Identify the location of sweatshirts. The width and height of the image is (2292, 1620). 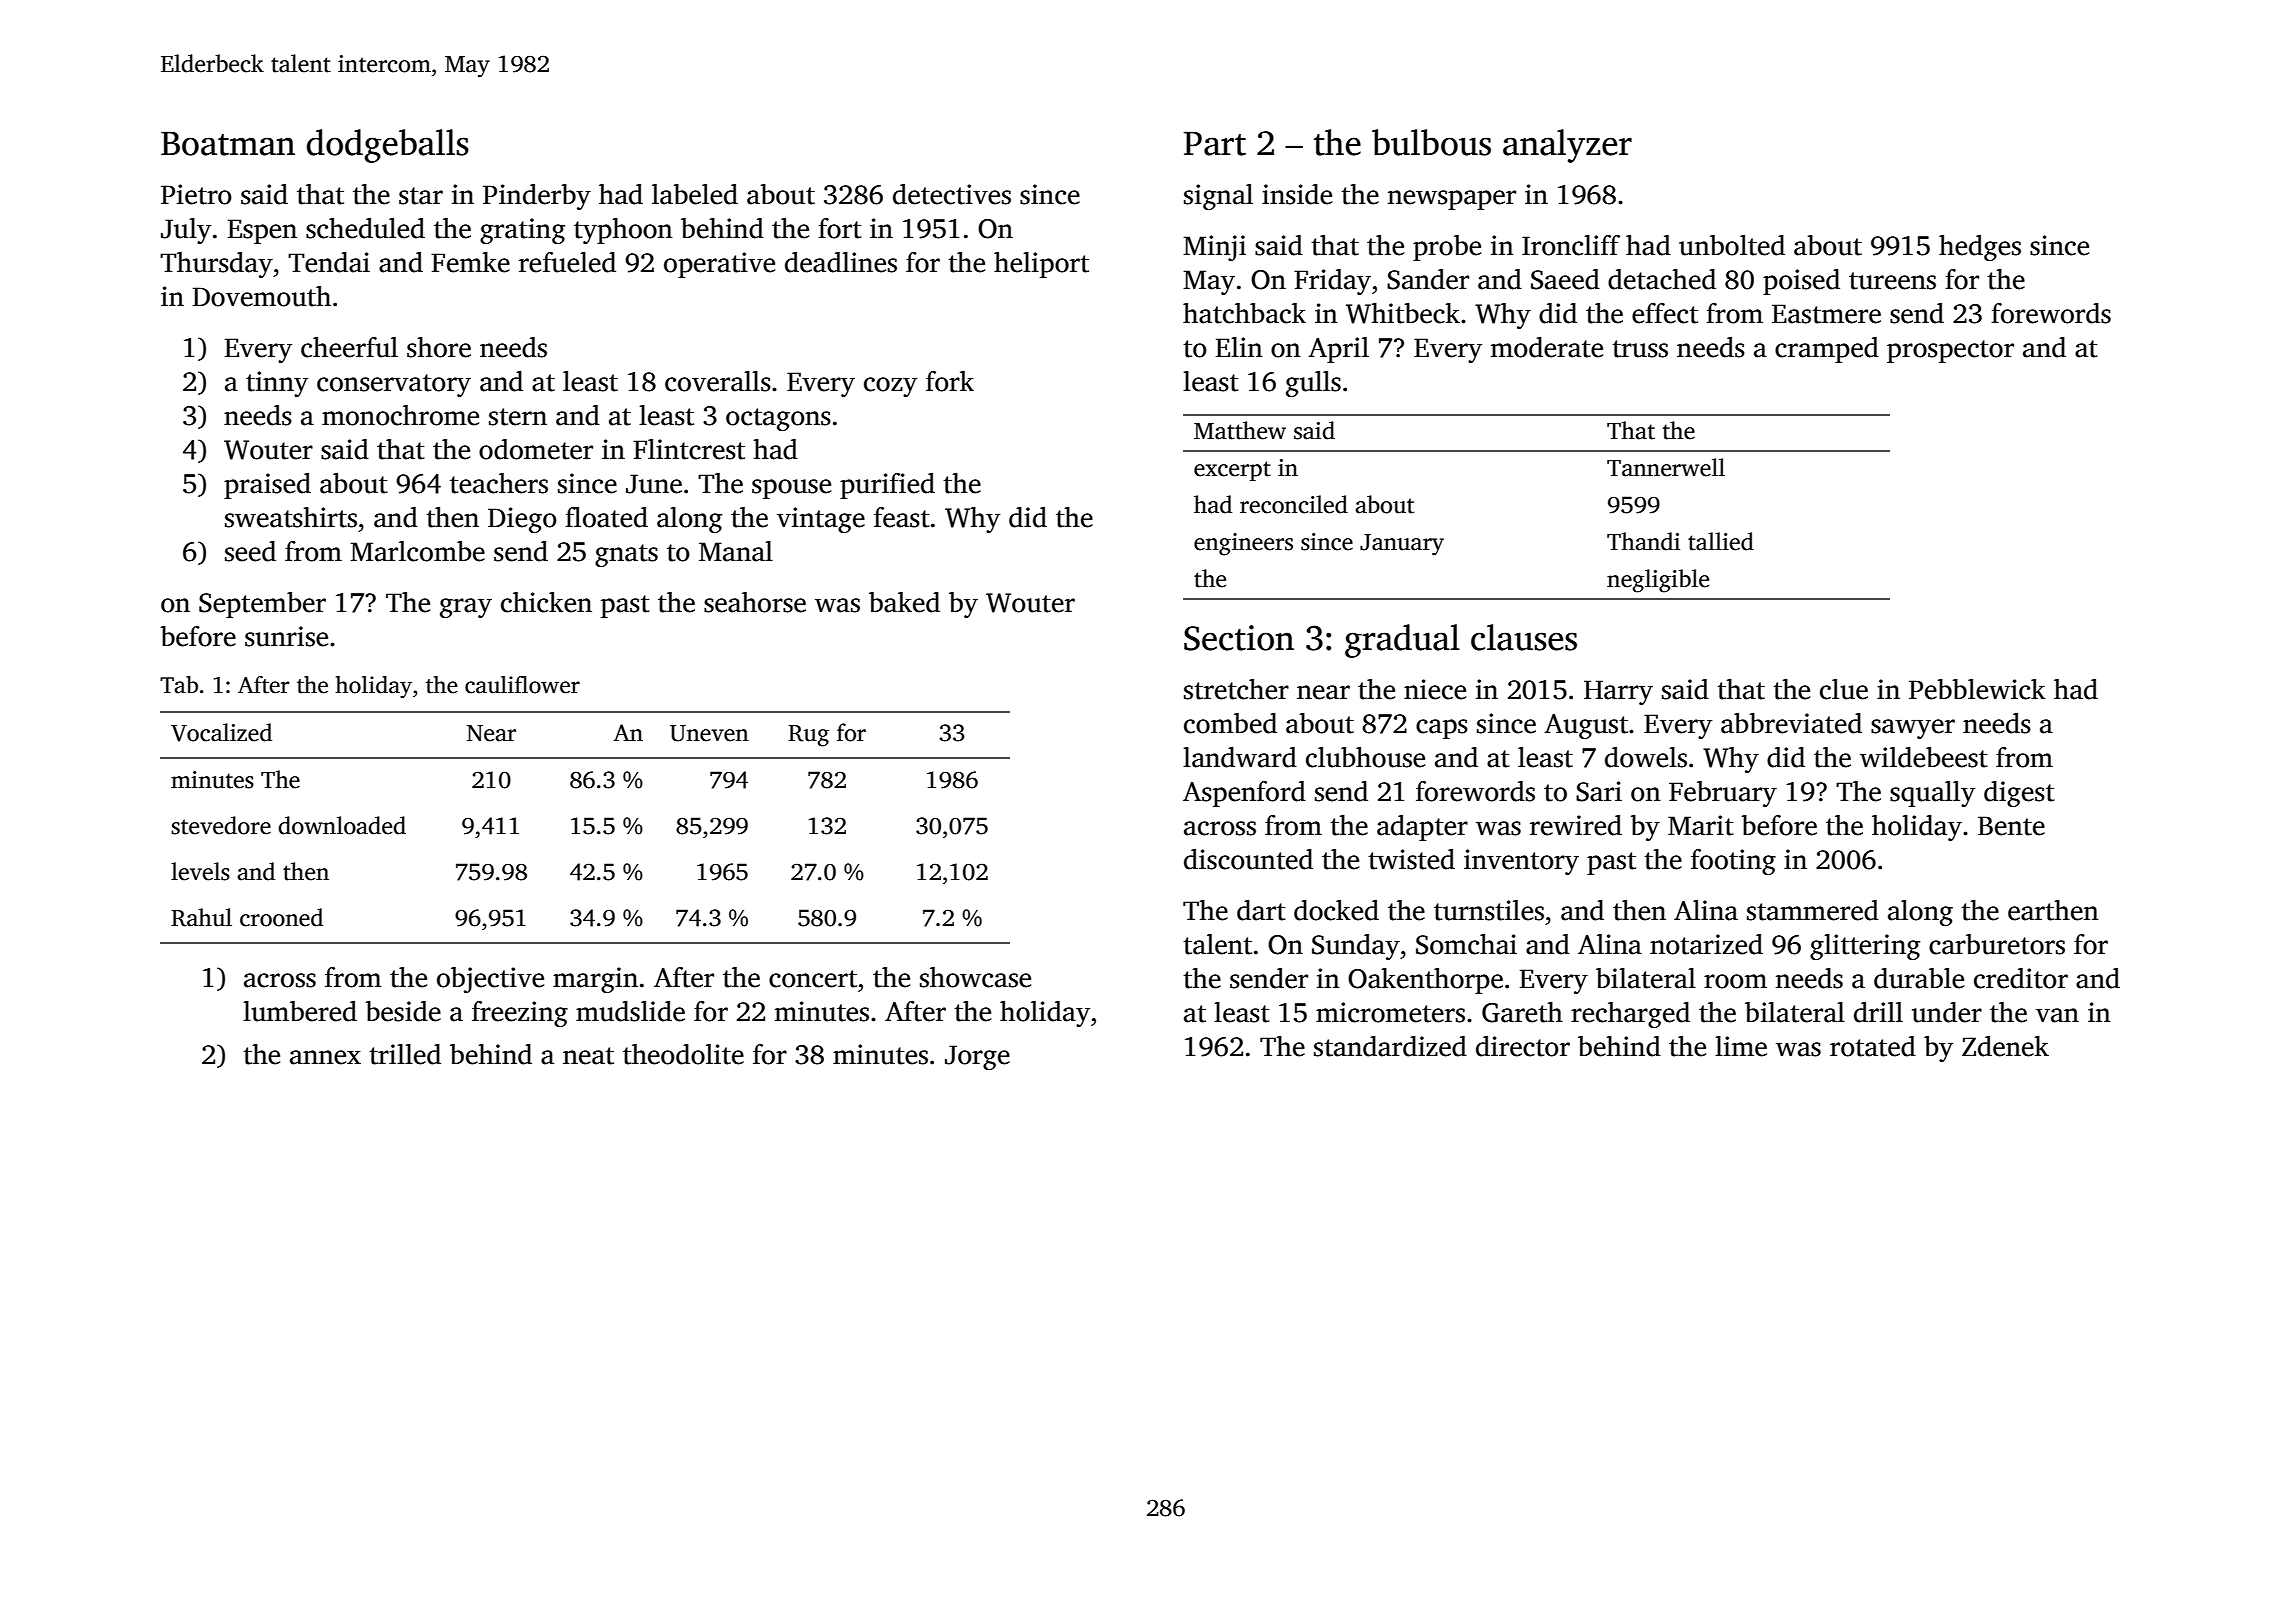
(291, 517).
